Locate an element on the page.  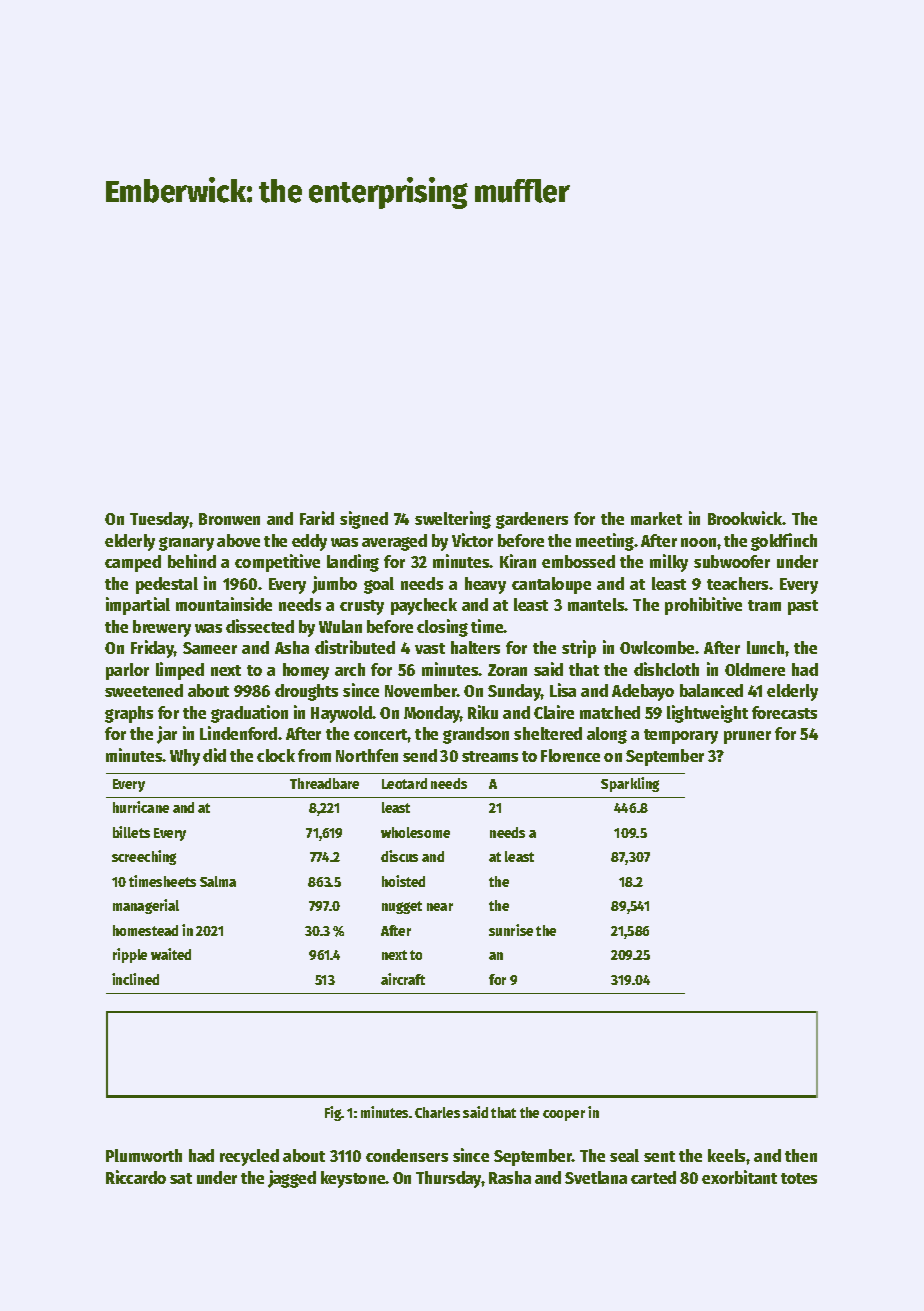
waited is located at coordinates (171, 954).
